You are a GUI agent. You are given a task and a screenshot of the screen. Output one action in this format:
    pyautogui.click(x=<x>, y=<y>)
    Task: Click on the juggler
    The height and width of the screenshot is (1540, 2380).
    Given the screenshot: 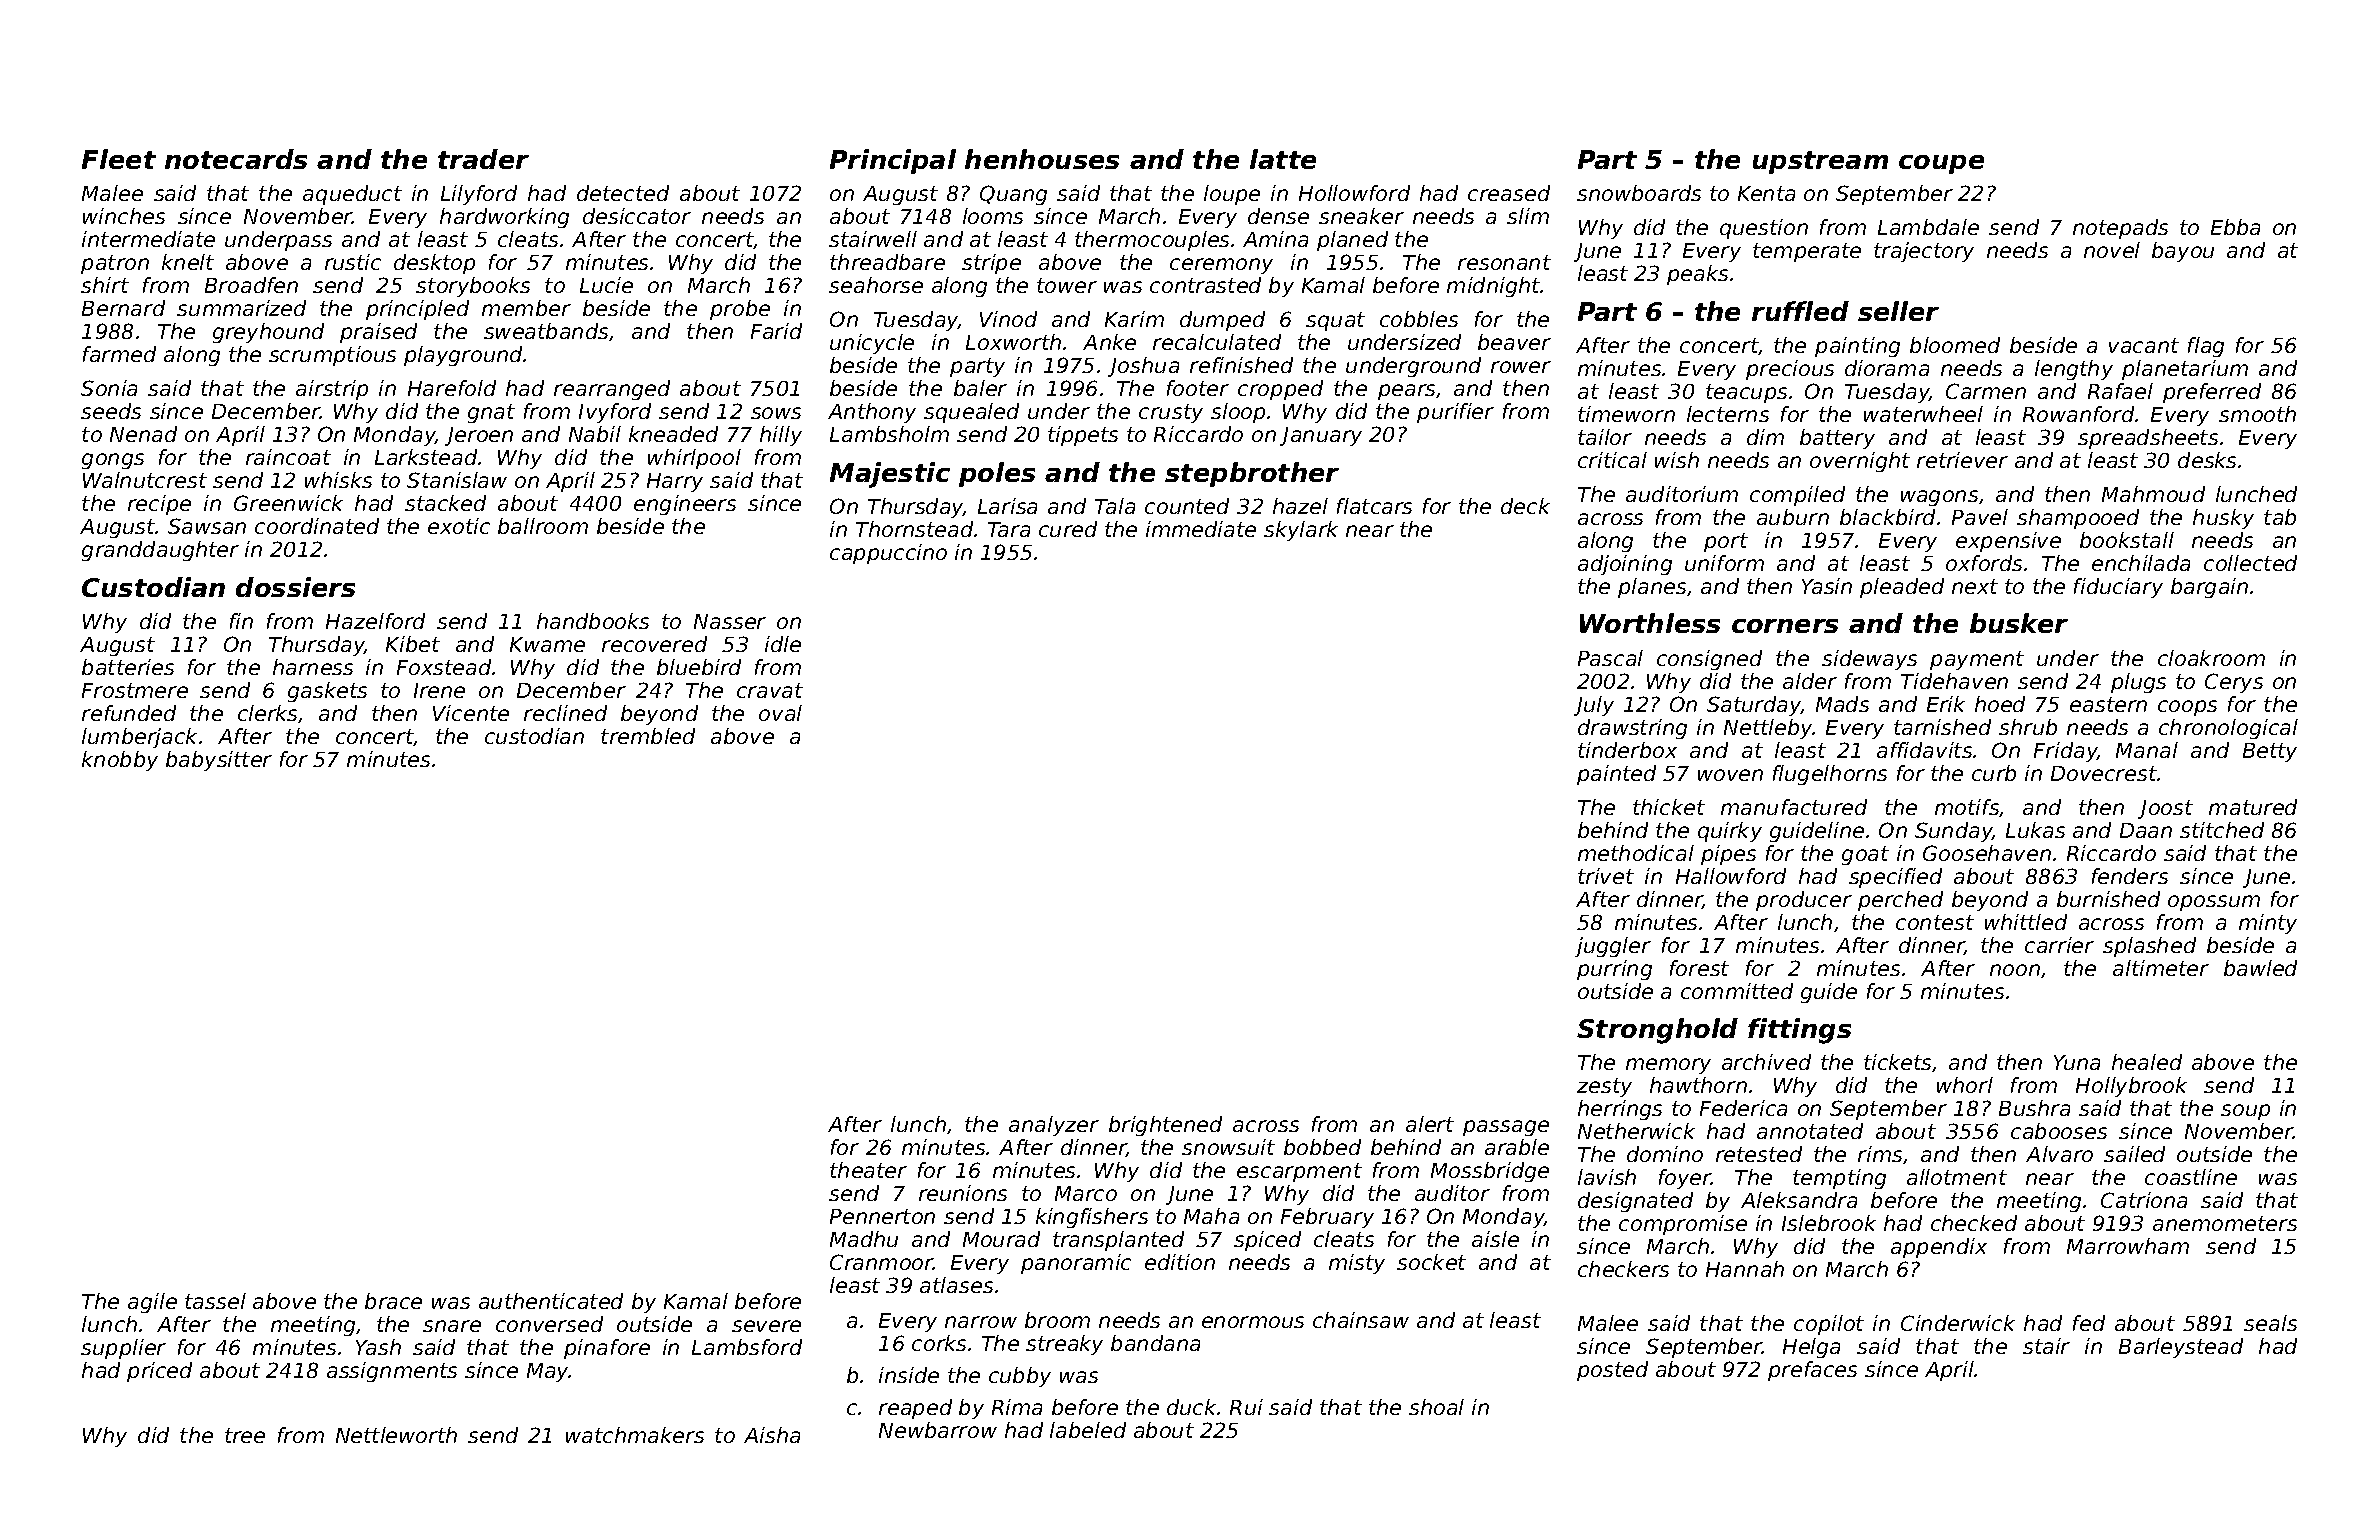 What is the action you would take?
    pyautogui.click(x=1613, y=947)
